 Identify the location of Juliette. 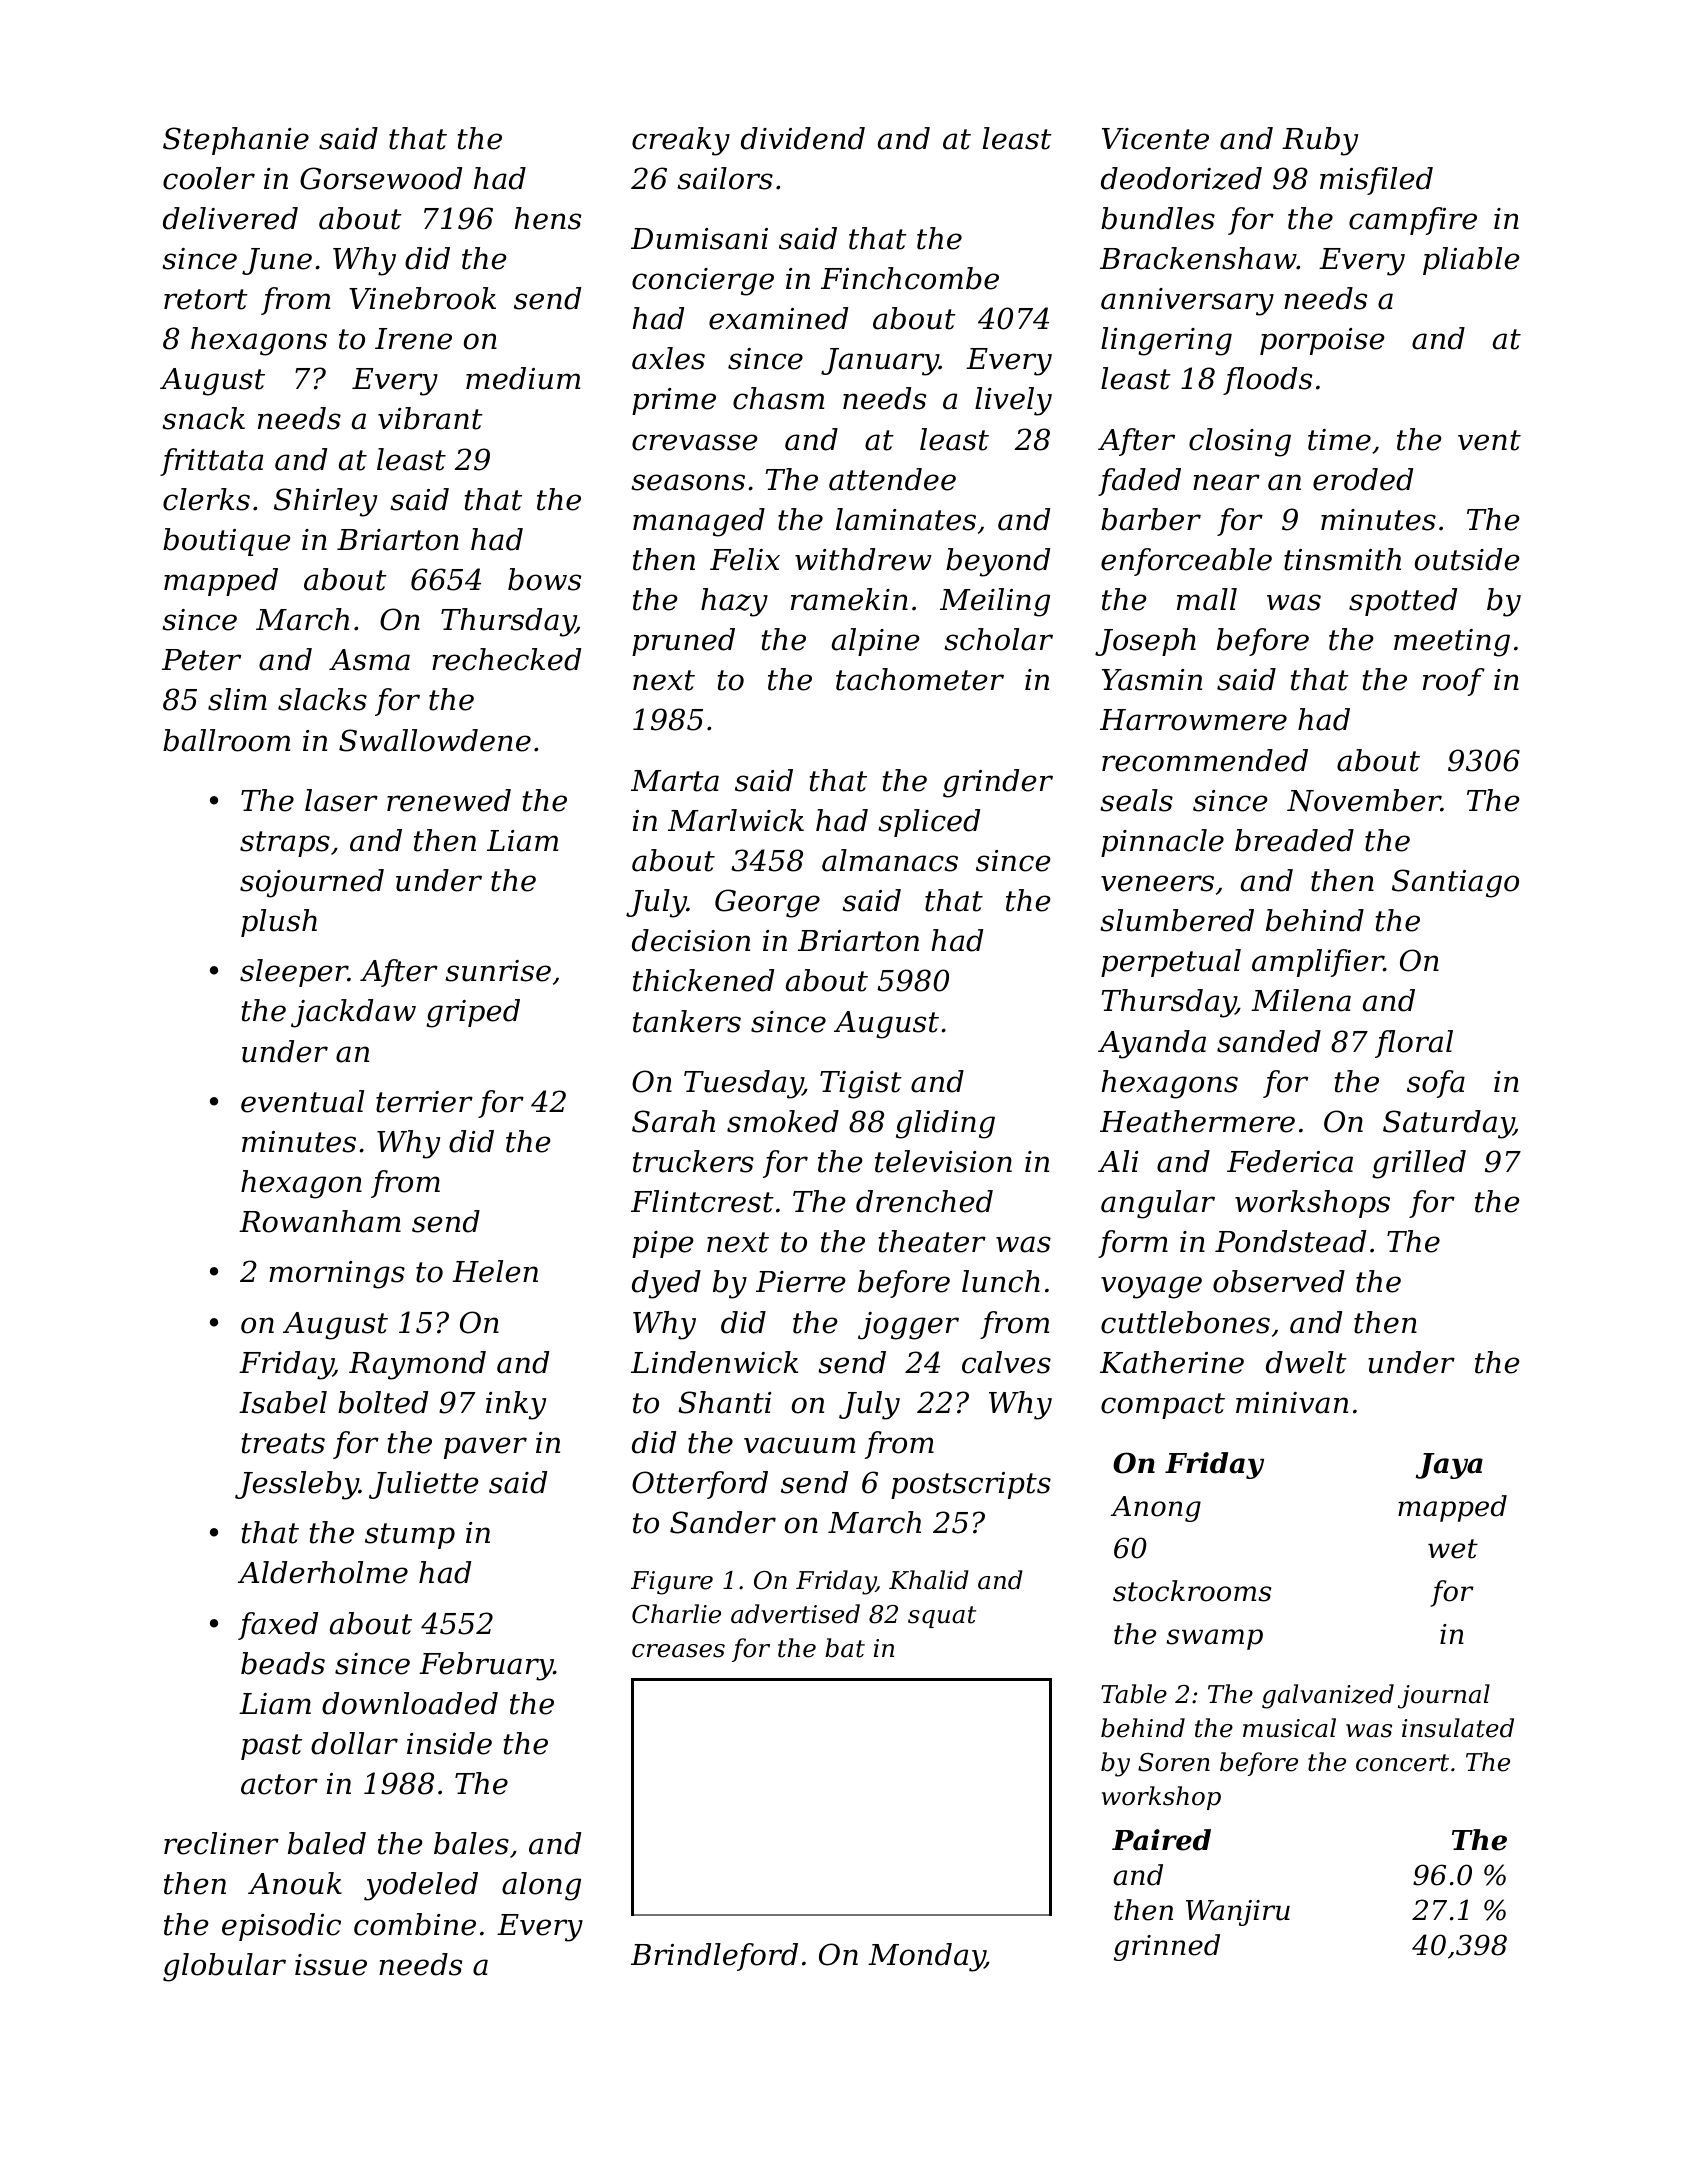
(424, 1485).
